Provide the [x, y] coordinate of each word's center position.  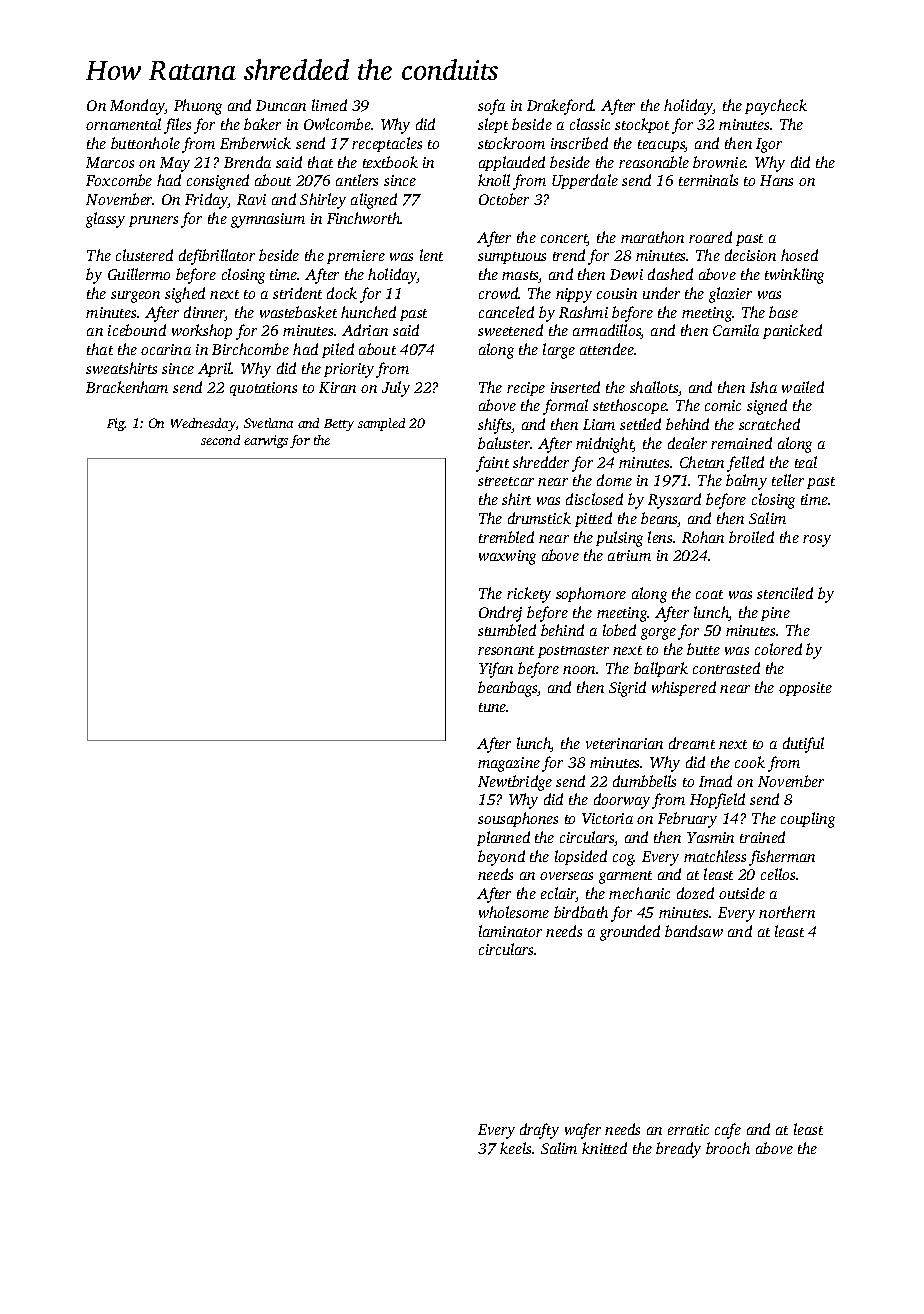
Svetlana [268, 423]
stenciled [785, 593]
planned [503, 838]
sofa [491, 107]
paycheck [776, 107]
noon [579, 670]
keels [515, 1148]
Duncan [281, 105]
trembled [506, 537]
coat [709, 594]
